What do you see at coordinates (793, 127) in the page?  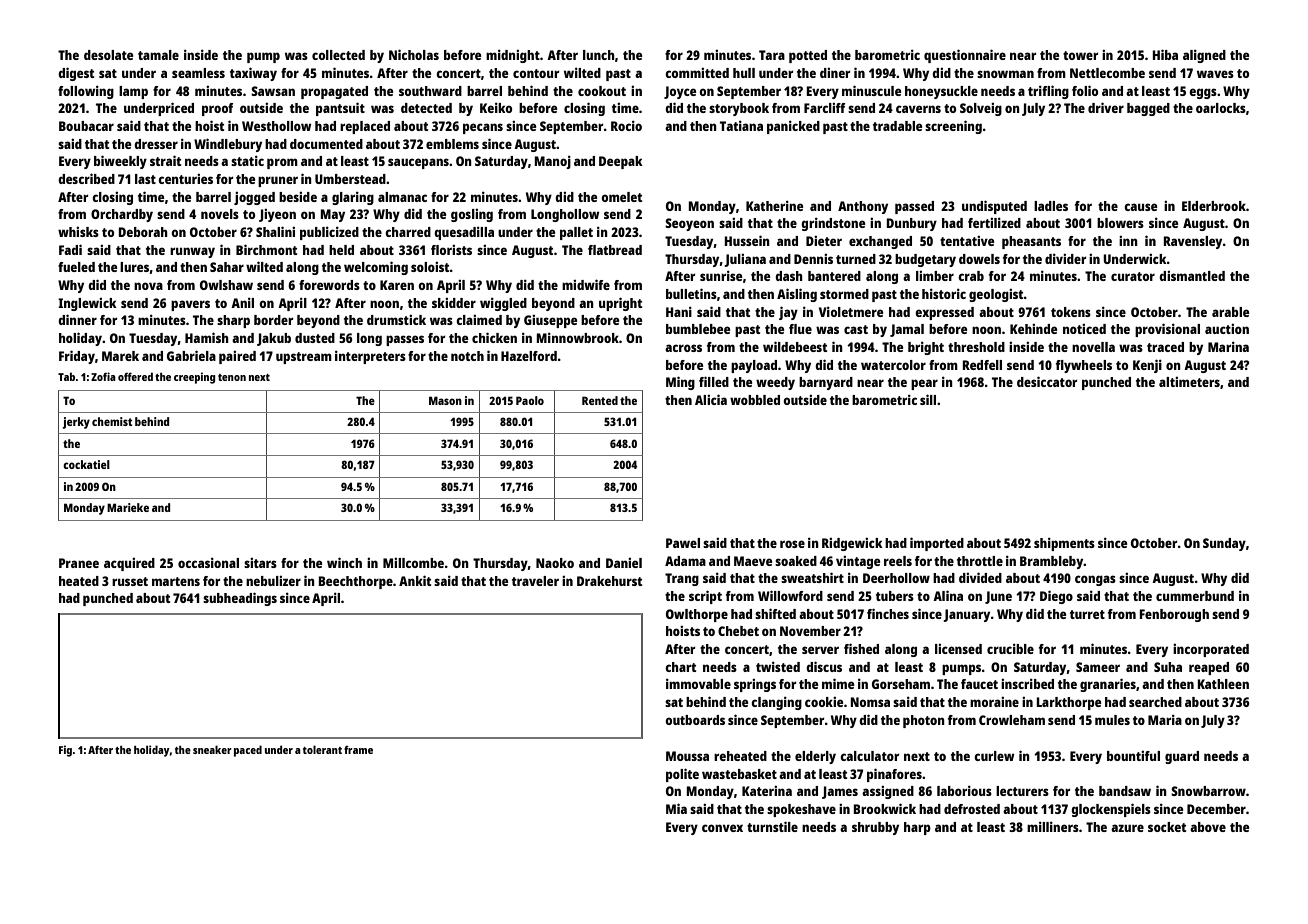 I see `panicked` at bounding box center [793, 127].
